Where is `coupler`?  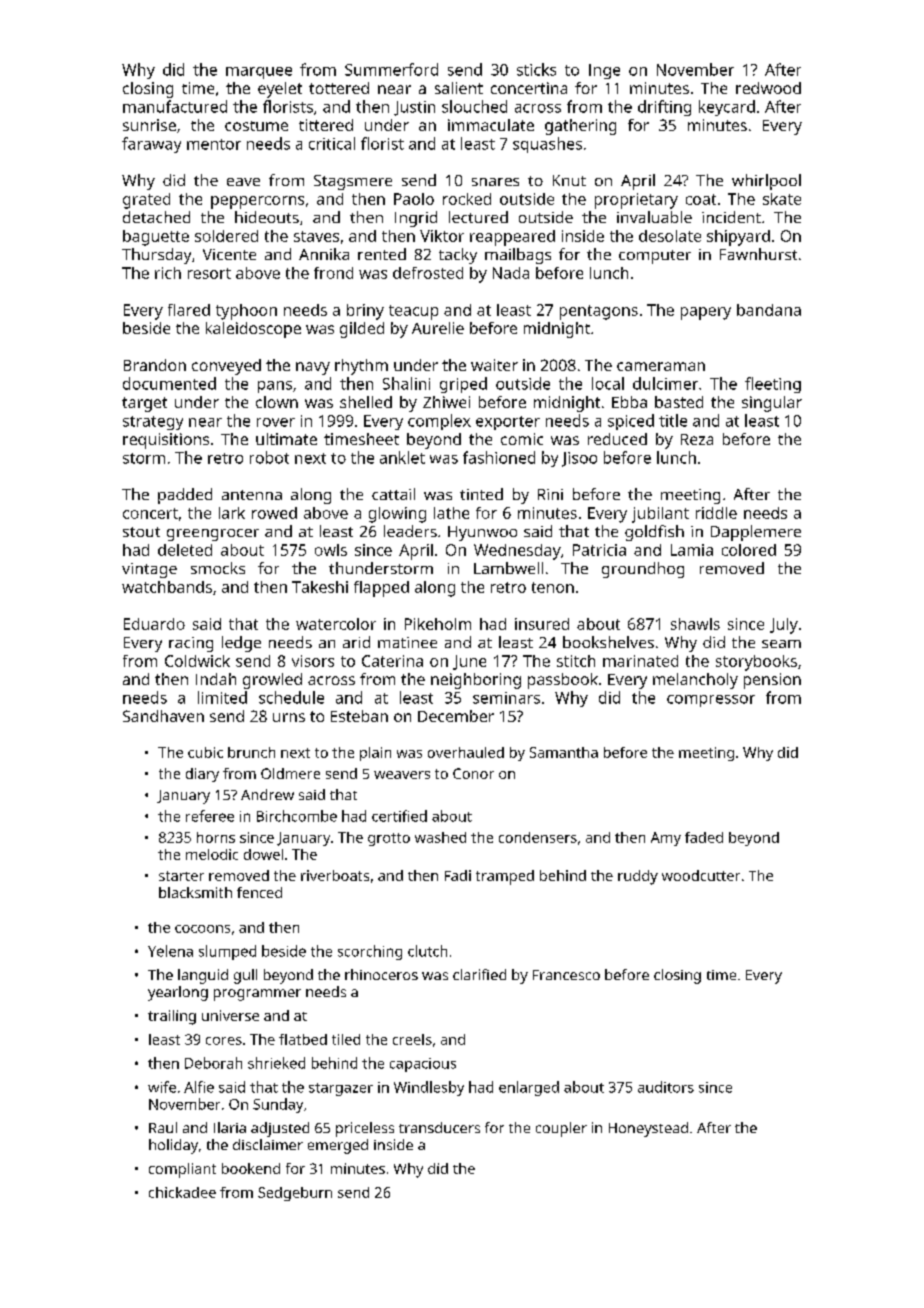 coupler is located at coordinates (561, 1129).
